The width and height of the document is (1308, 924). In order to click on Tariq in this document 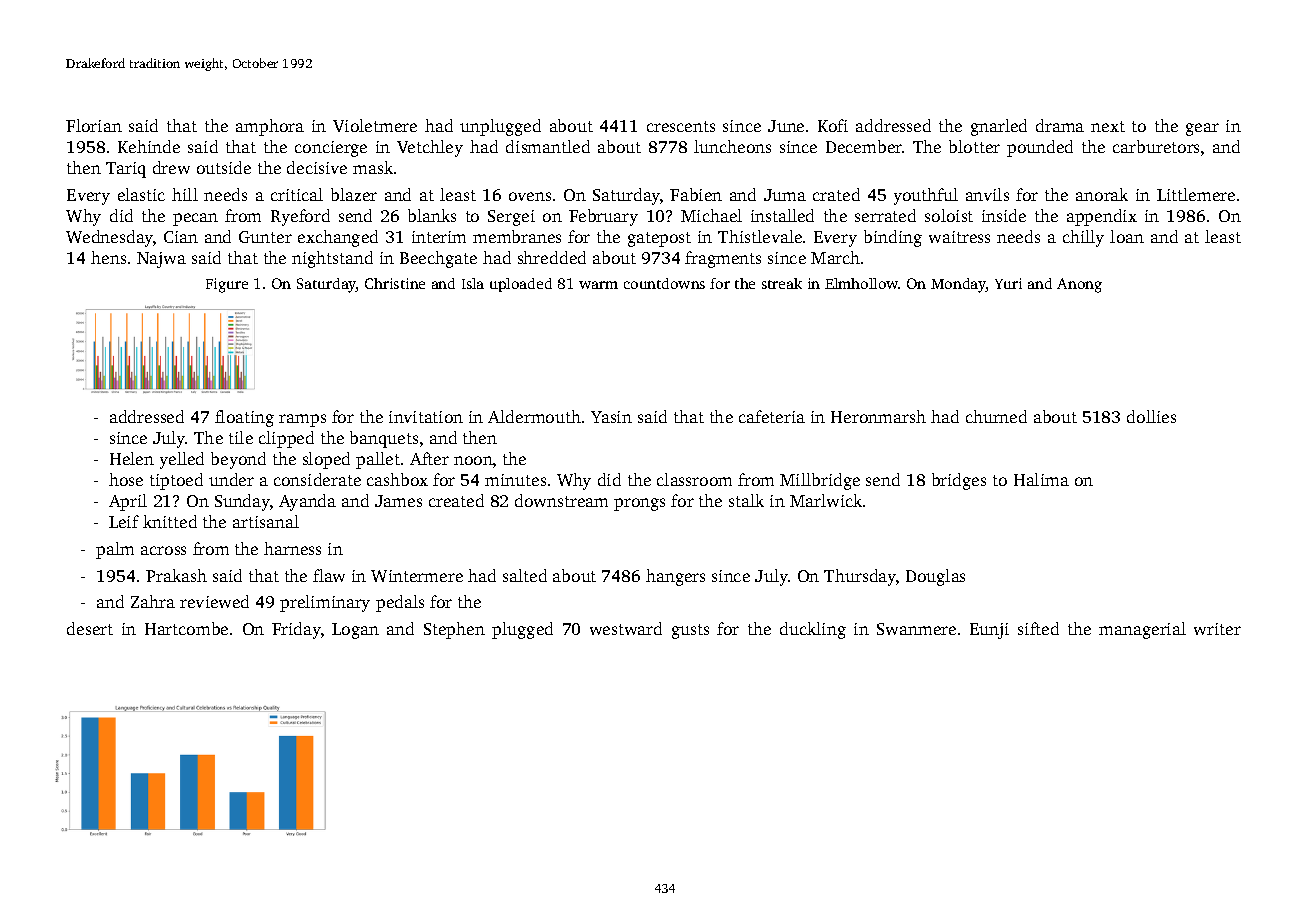, I will do `click(126, 170)`.
